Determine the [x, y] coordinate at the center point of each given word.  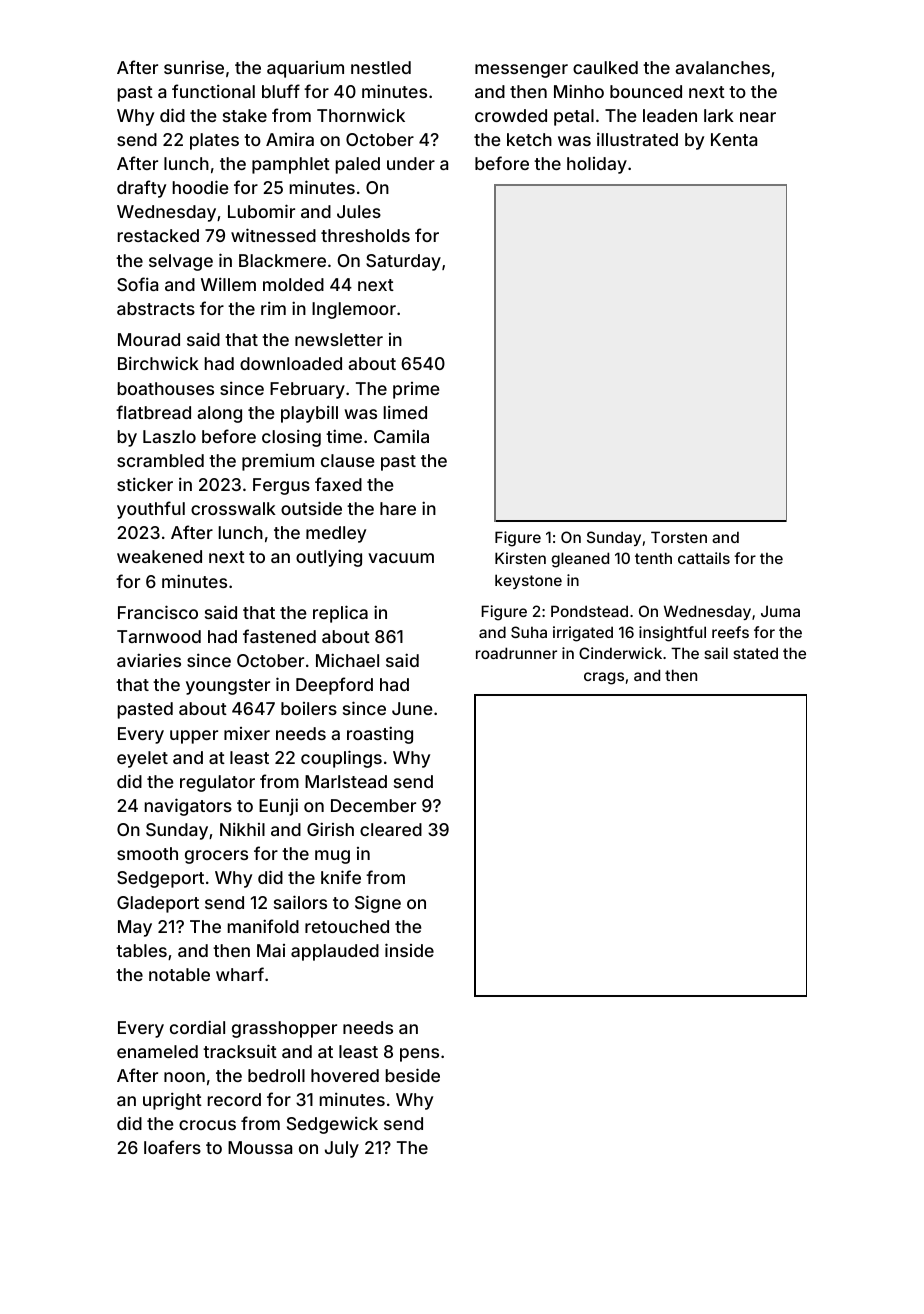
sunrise [194, 67]
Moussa [260, 1147]
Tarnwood [159, 636]
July [342, 1149]
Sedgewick [332, 1125]
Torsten [679, 537]
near [758, 117]
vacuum [401, 558]
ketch [529, 139]
